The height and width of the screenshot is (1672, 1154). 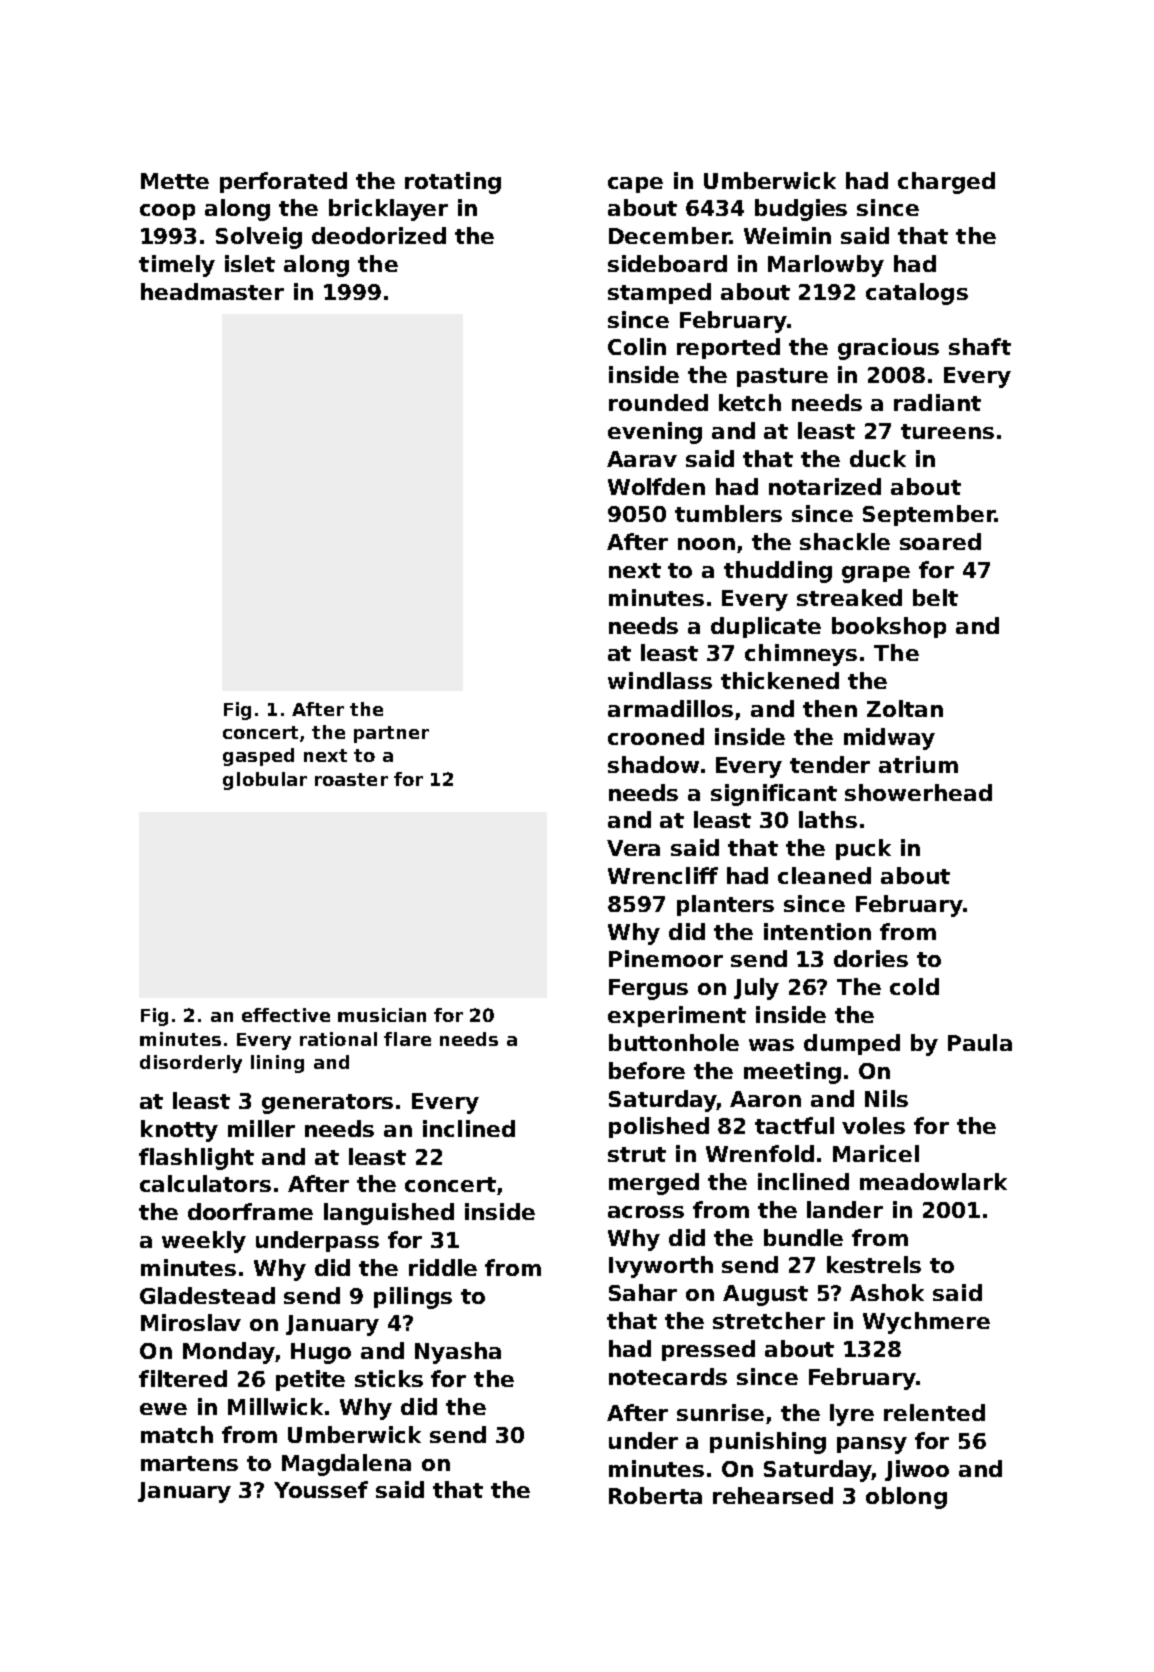 I want to click on lining, so click(x=277, y=1064).
